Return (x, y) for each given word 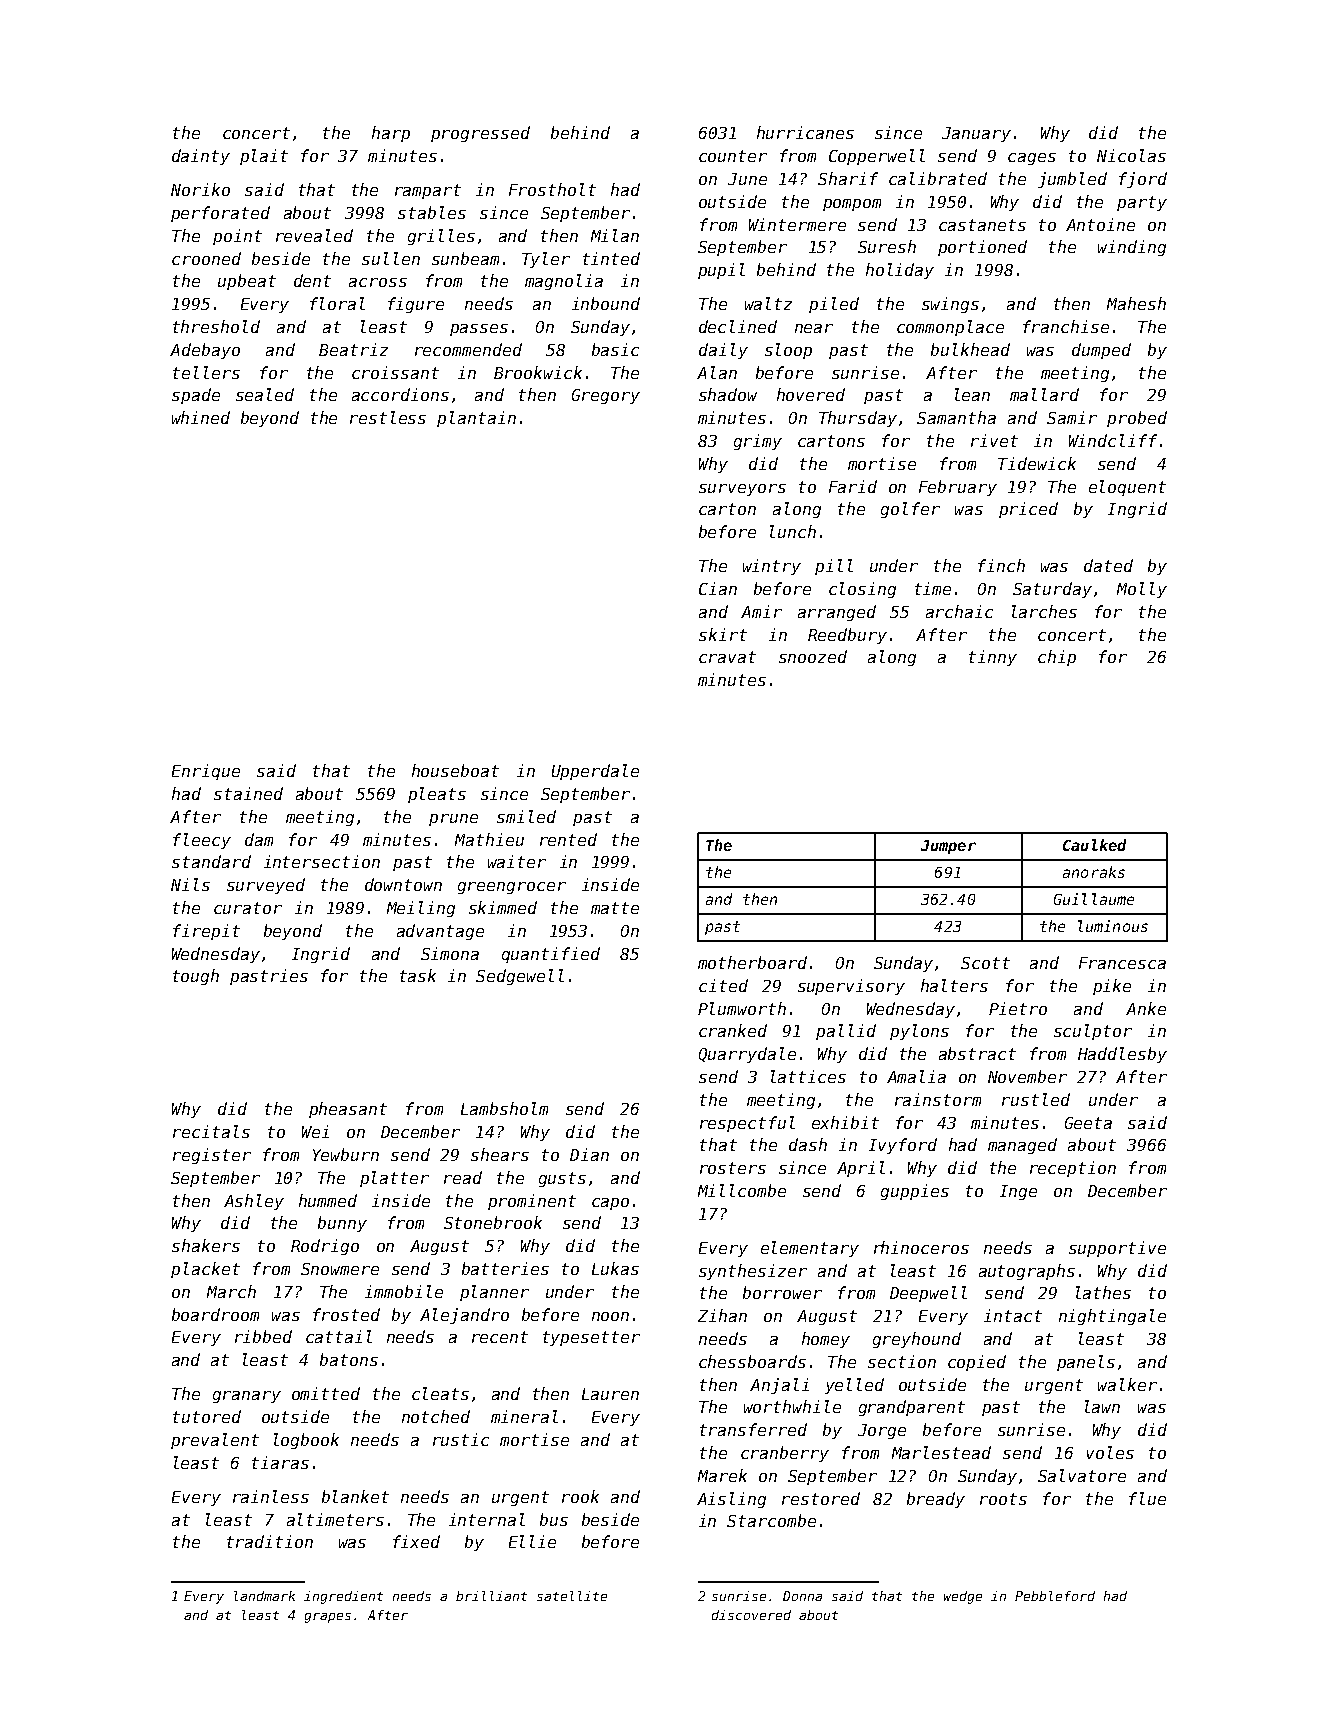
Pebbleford (1055, 1596)
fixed (416, 1541)
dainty (201, 157)
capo (610, 1204)
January (976, 134)
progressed (480, 134)
